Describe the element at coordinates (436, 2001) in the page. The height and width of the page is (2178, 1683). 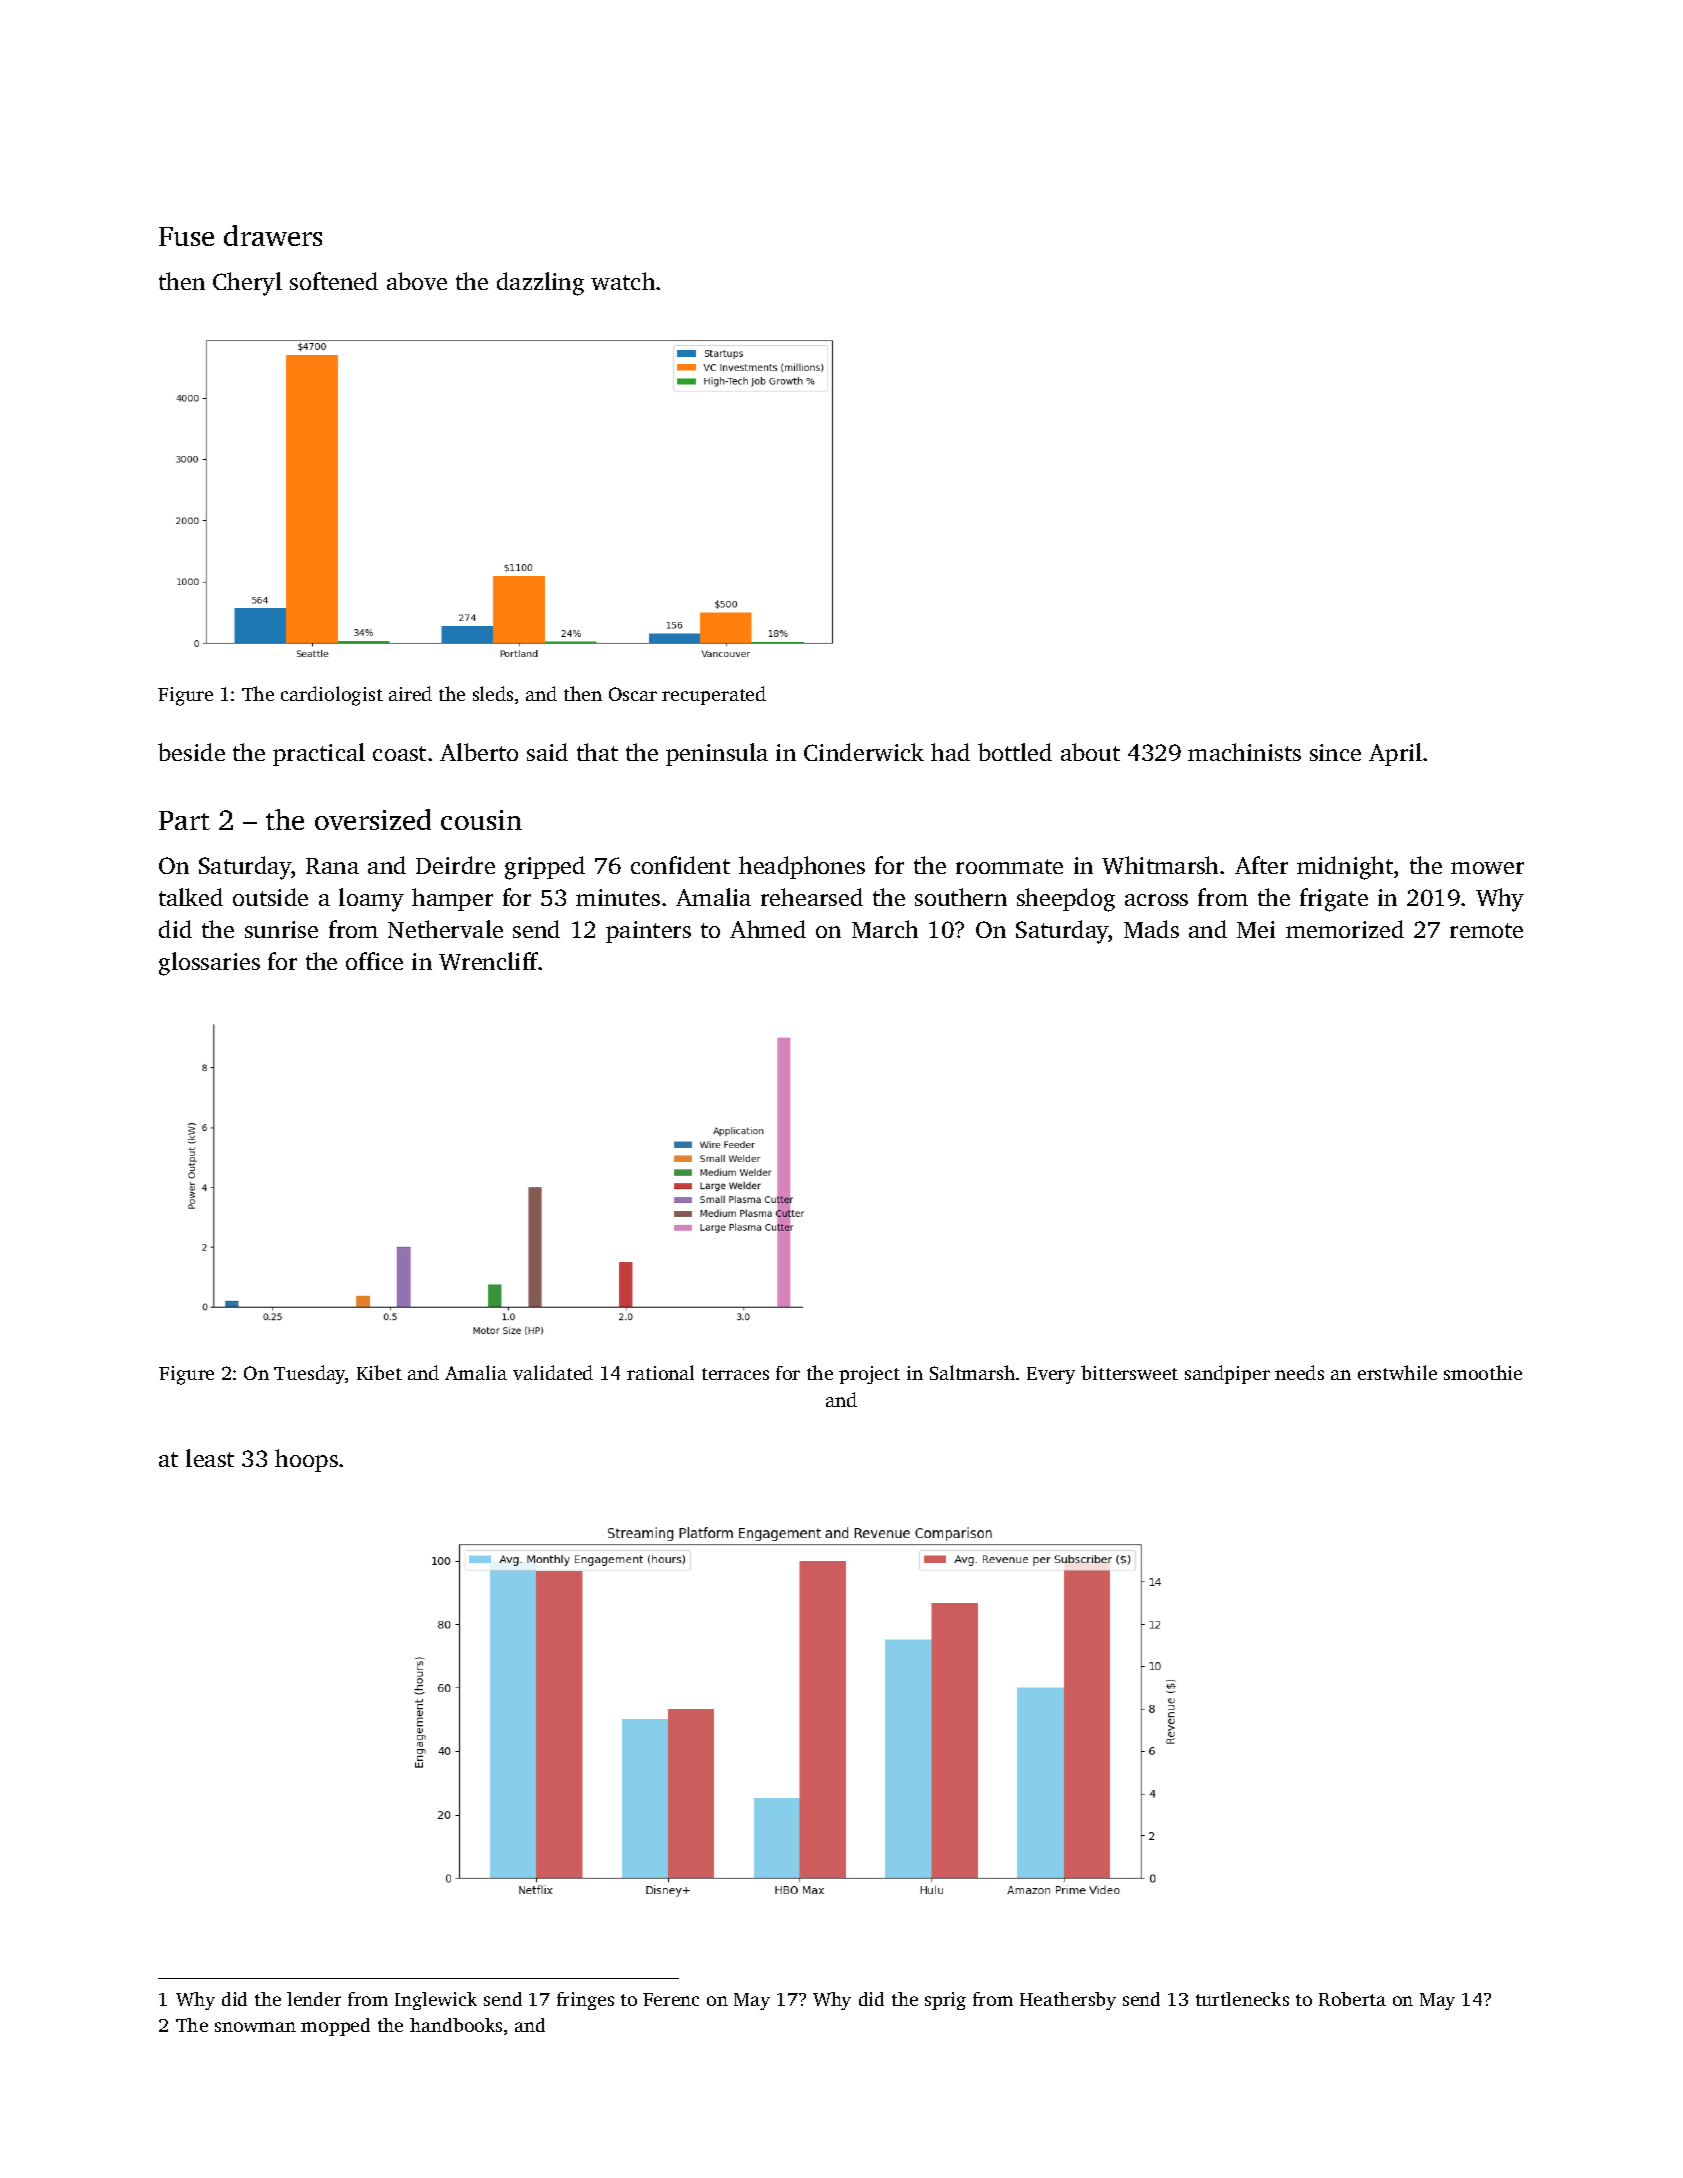
I see `Inglewick` at that location.
